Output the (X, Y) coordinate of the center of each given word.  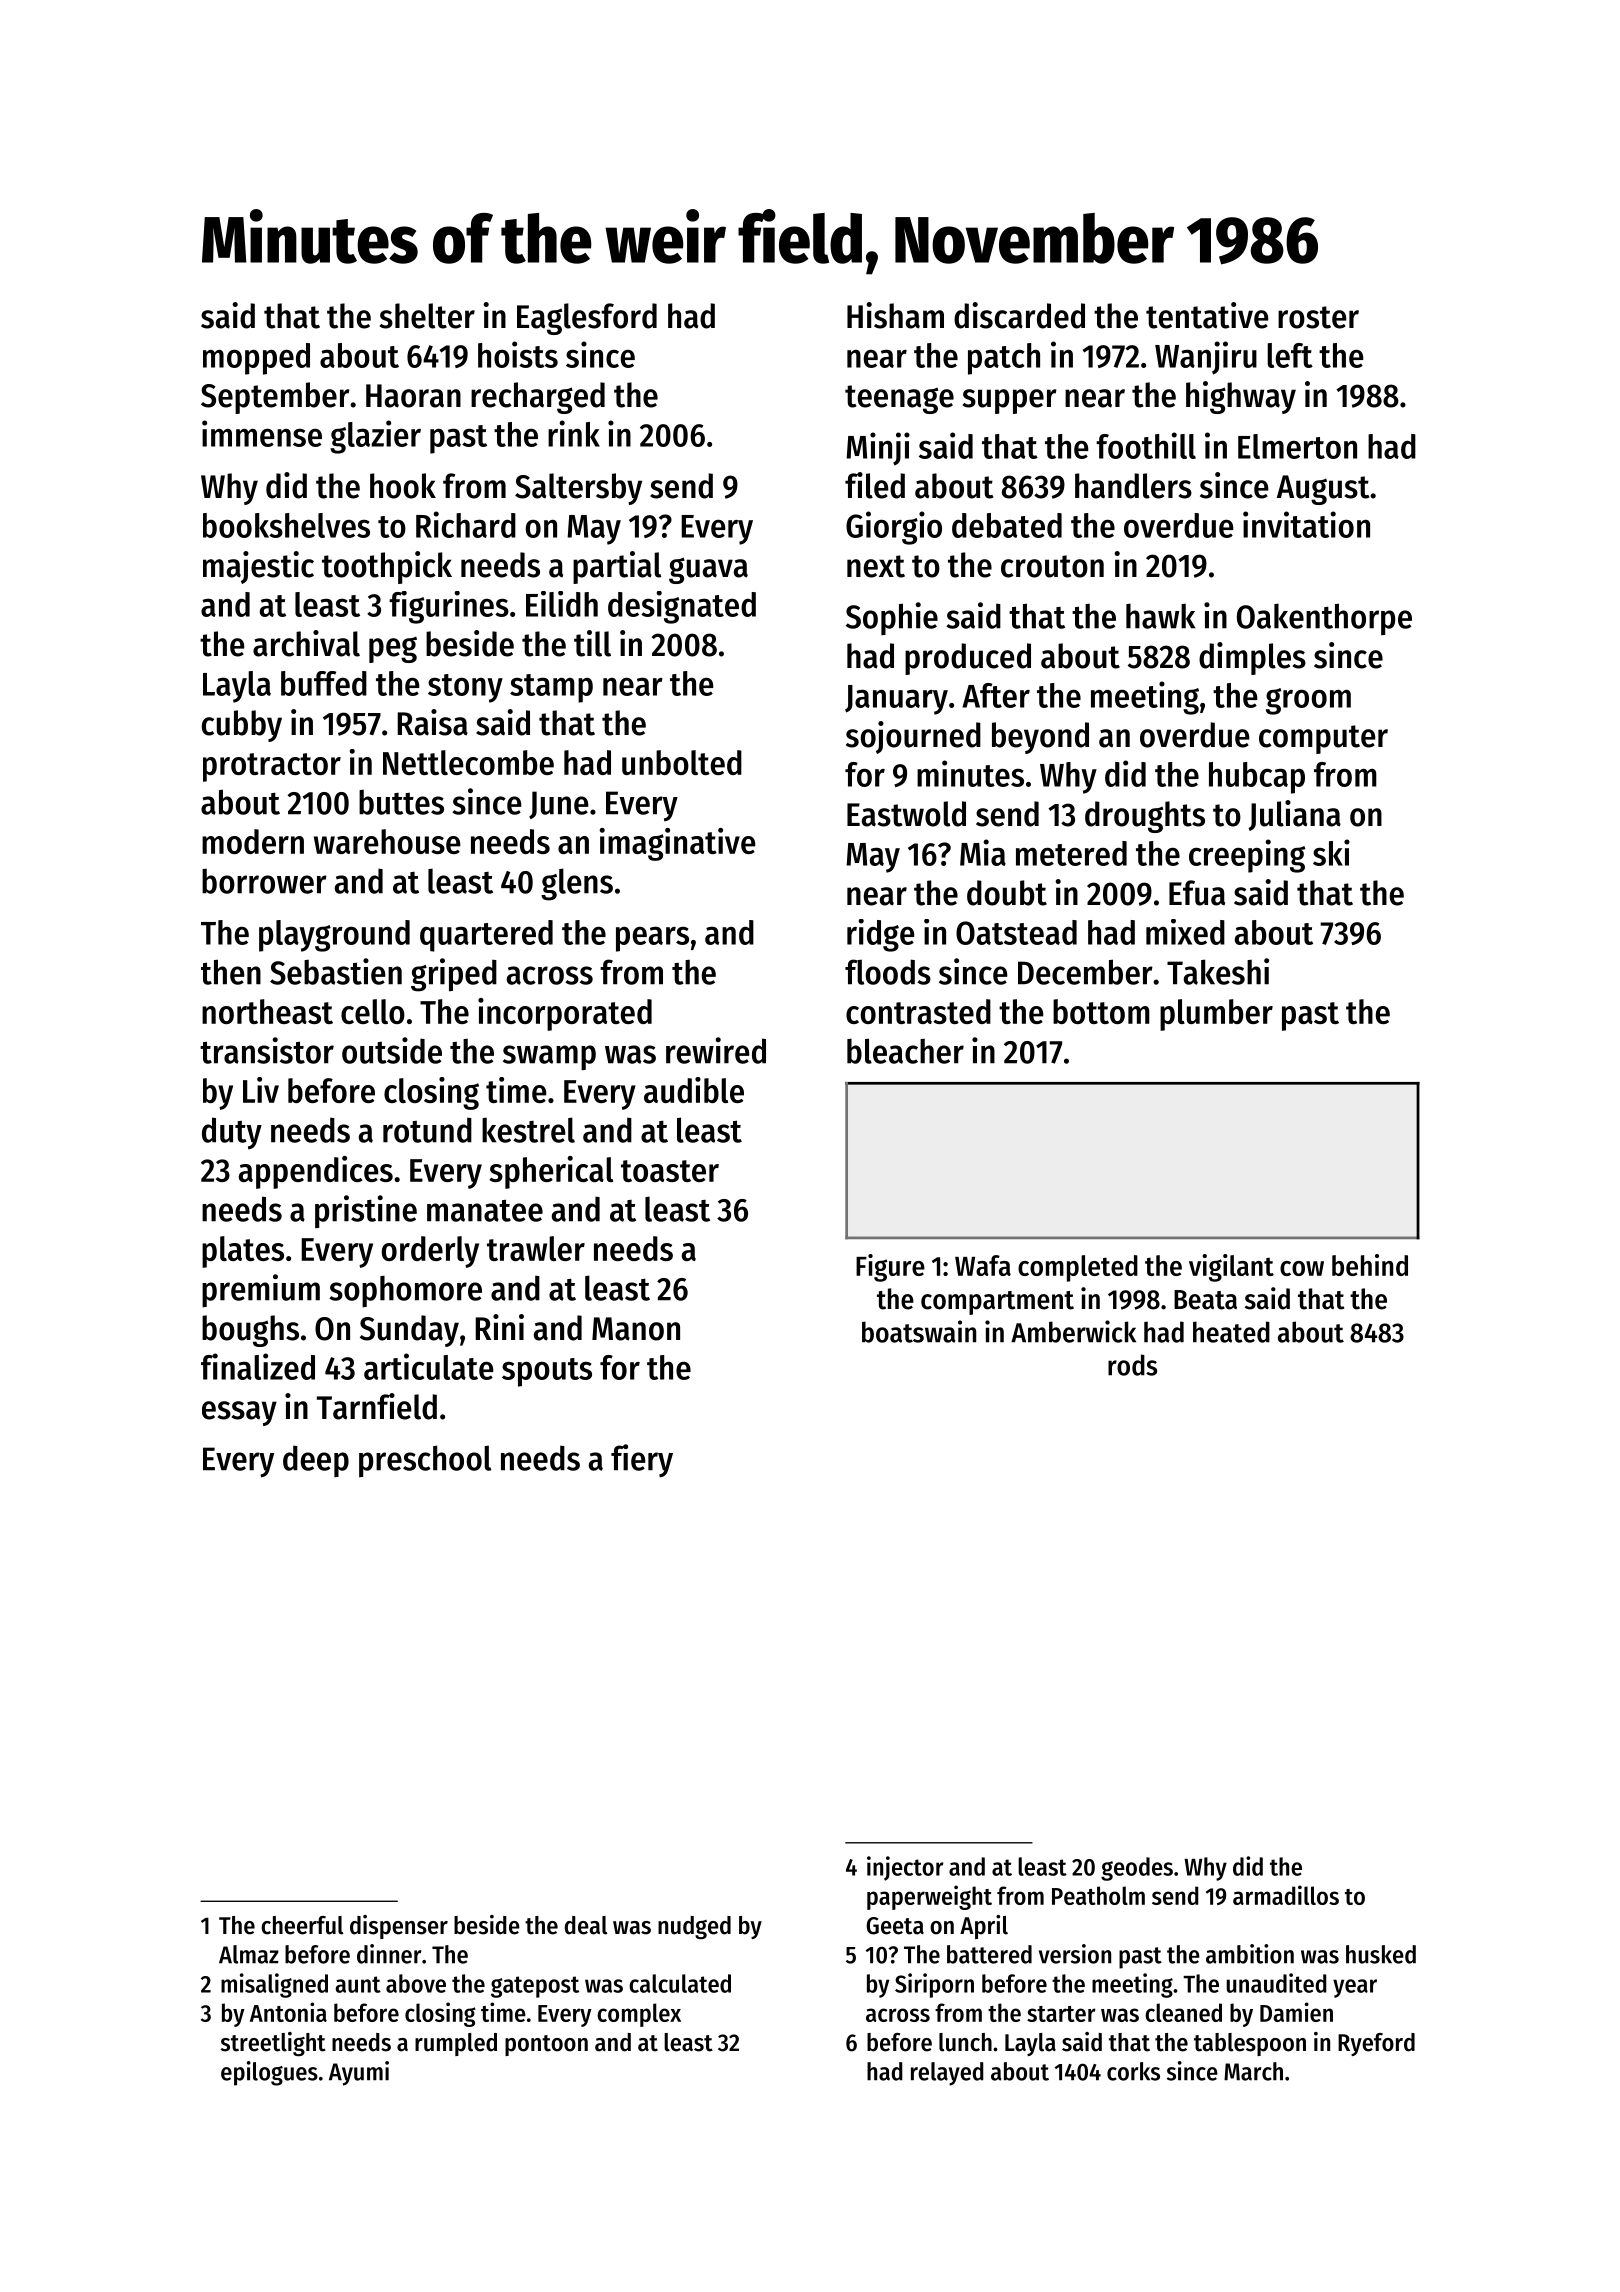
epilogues (269, 2073)
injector (905, 1868)
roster (1318, 317)
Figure (890, 1268)
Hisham (895, 315)
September (275, 398)
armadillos (1286, 1895)
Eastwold (906, 814)
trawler (536, 1248)
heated (1231, 1332)
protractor (272, 767)
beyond (1040, 738)
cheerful (302, 1925)
